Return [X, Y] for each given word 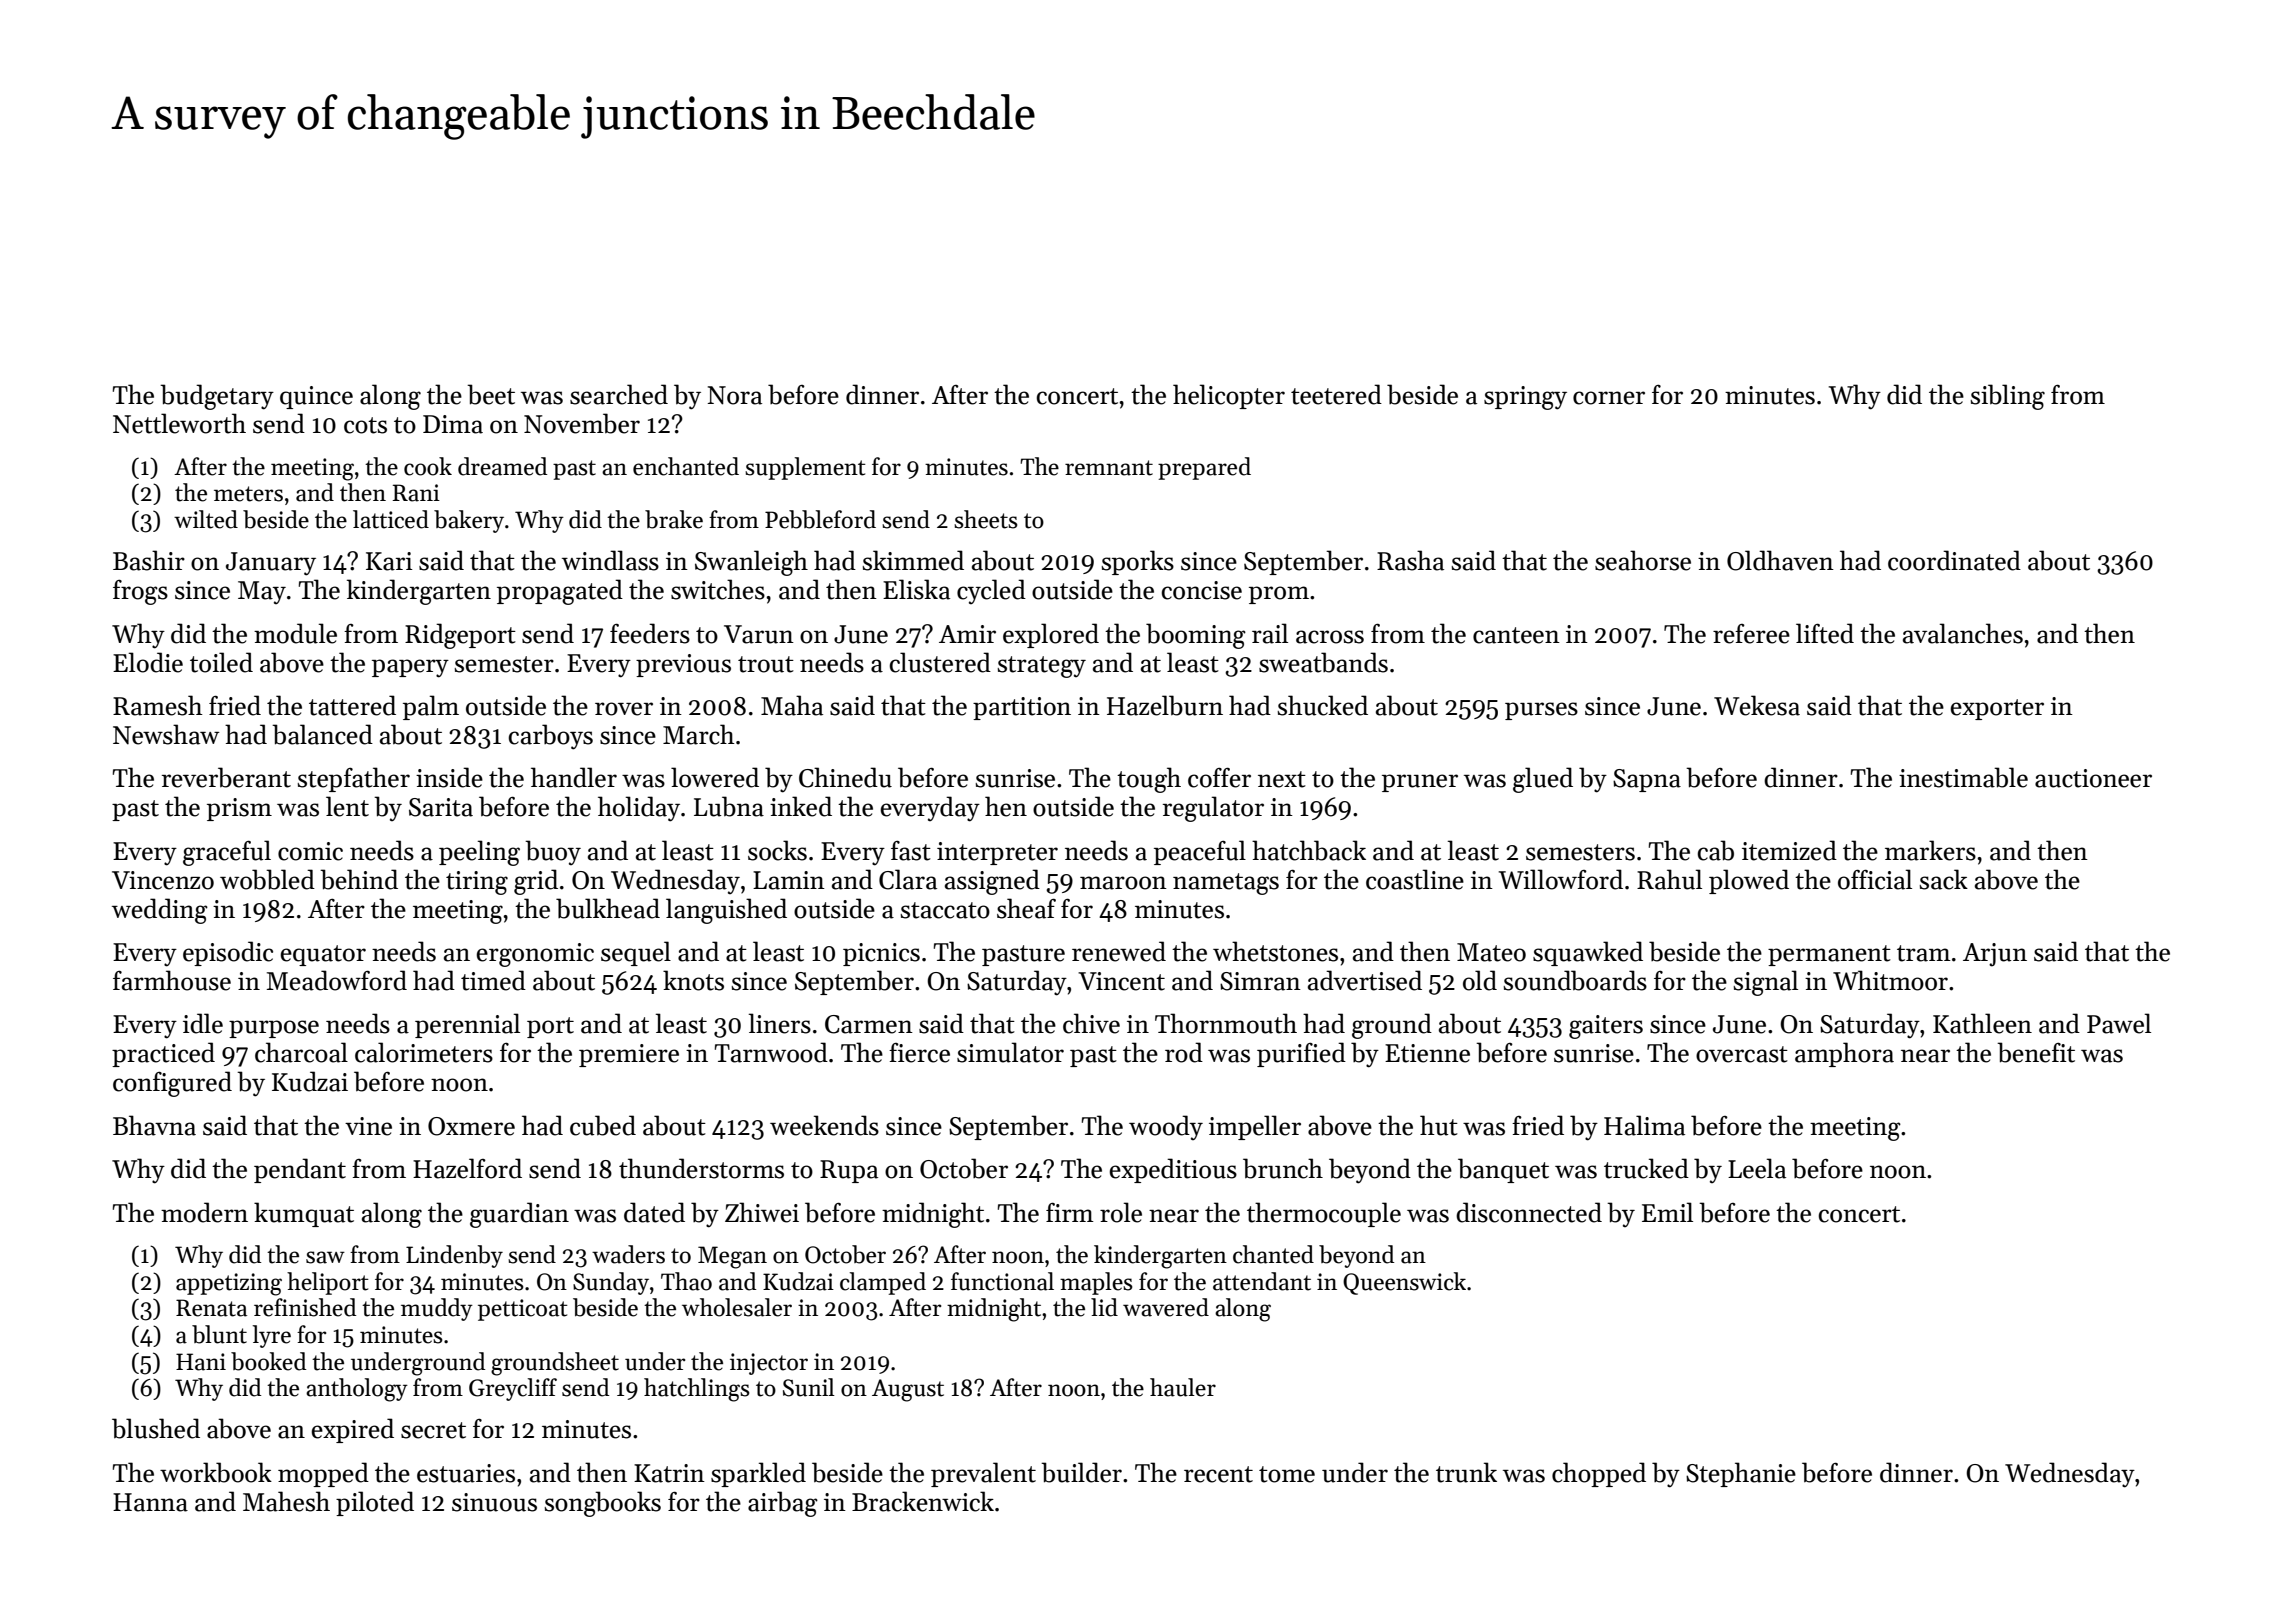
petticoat [523, 1310]
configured [172, 1084]
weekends [824, 1125]
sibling [2008, 397]
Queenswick [1404, 1283]
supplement [805, 468]
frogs [140, 592]
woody [1166, 1127]
